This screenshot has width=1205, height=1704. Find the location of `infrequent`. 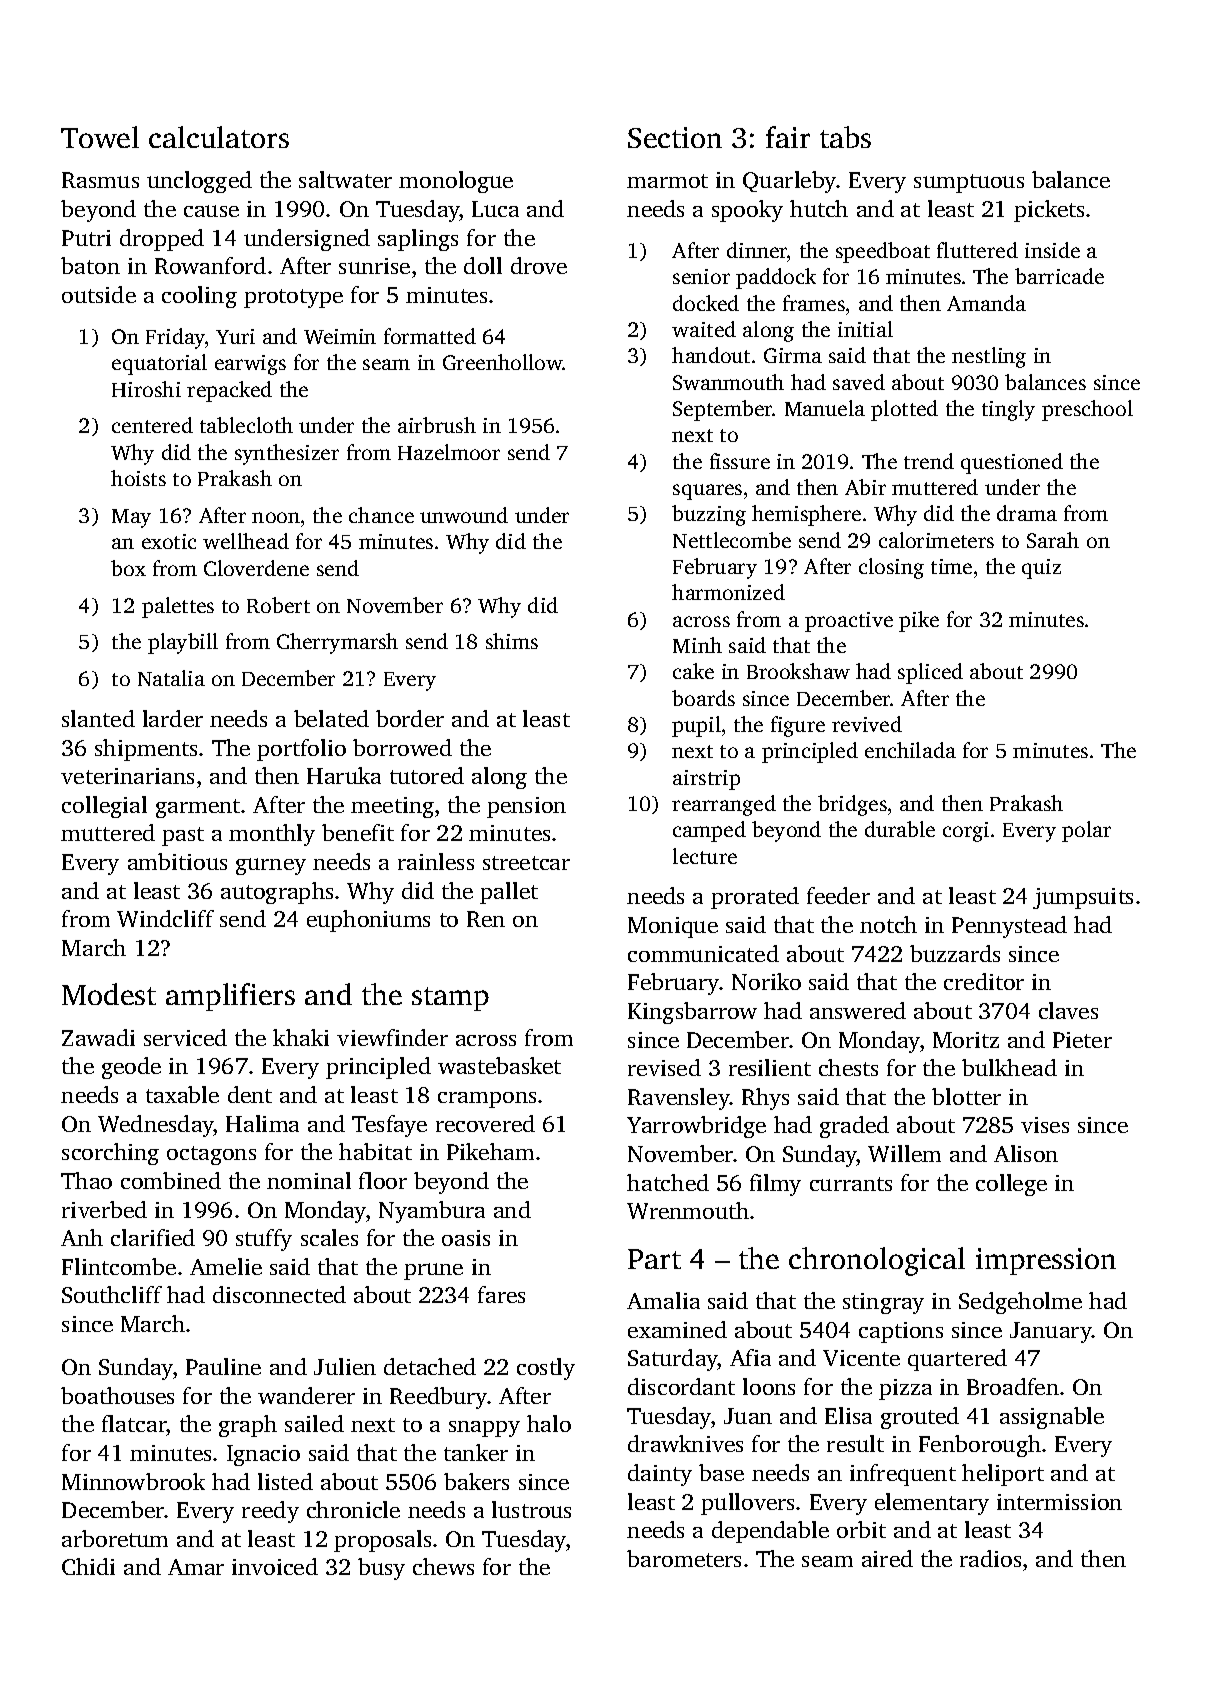

infrequent is located at coordinates (903, 1475).
